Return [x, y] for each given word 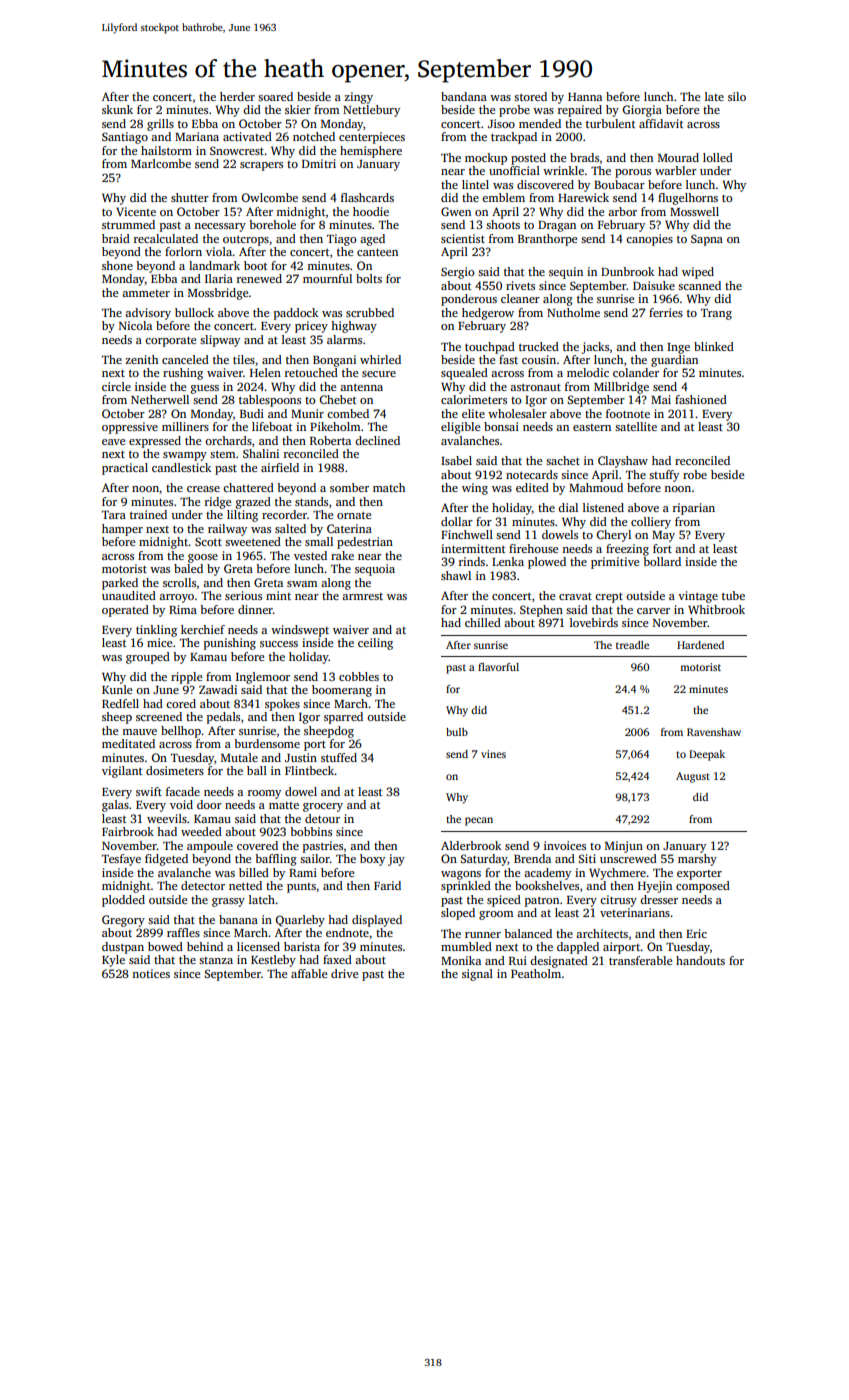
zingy [358, 98]
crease [203, 489]
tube [733, 595]
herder [237, 96]
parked [120, 584]
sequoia [375, 570]
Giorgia [642, 111]
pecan [479, 821]
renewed [259, 278]
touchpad [490, 348]
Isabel [456, 460]
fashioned [701, 399]
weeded [201, 831]
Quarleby [300, 921]
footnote [628, 413]
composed [703, 887]
